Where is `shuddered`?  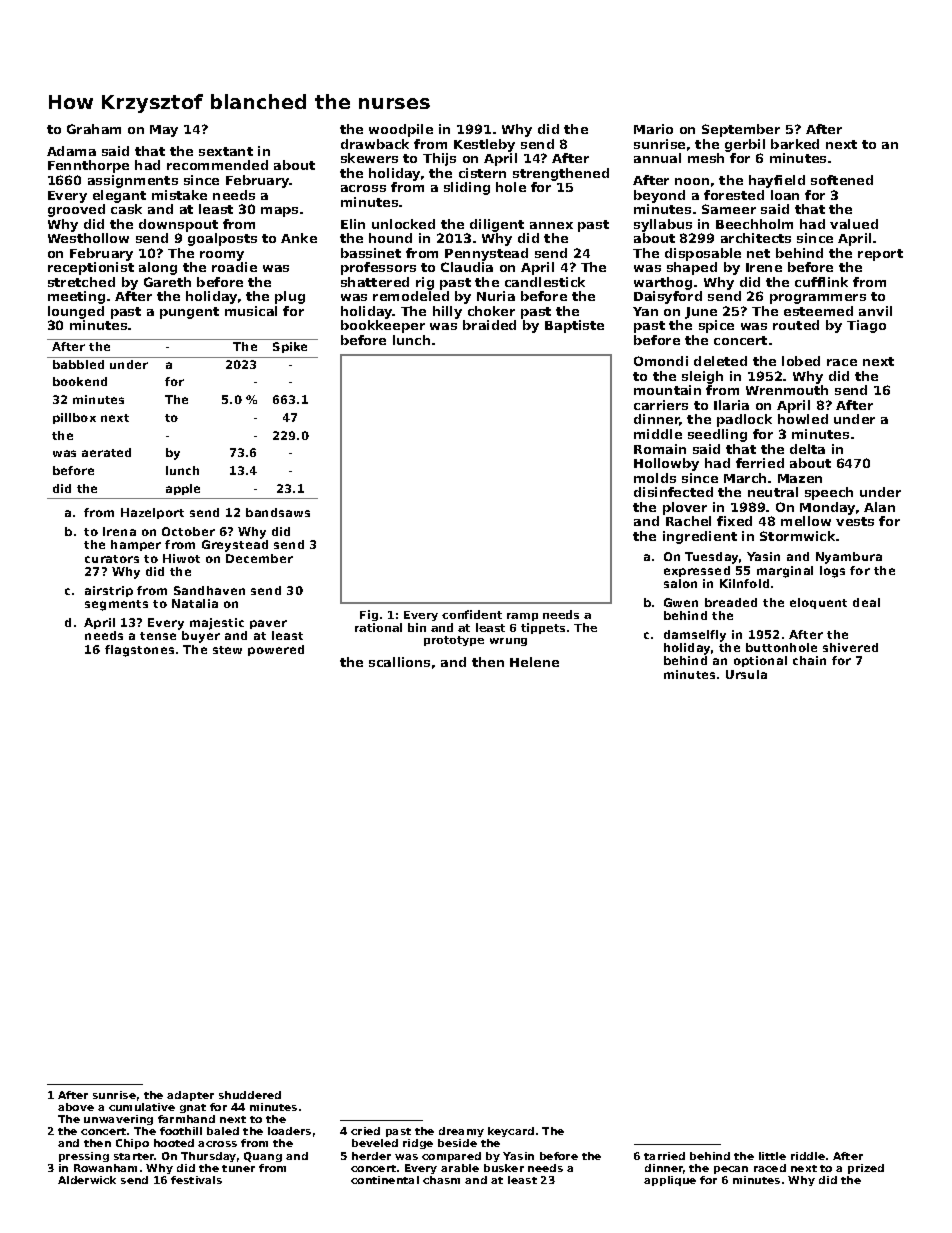 shuddered is located at coordinates (250, 1095).
